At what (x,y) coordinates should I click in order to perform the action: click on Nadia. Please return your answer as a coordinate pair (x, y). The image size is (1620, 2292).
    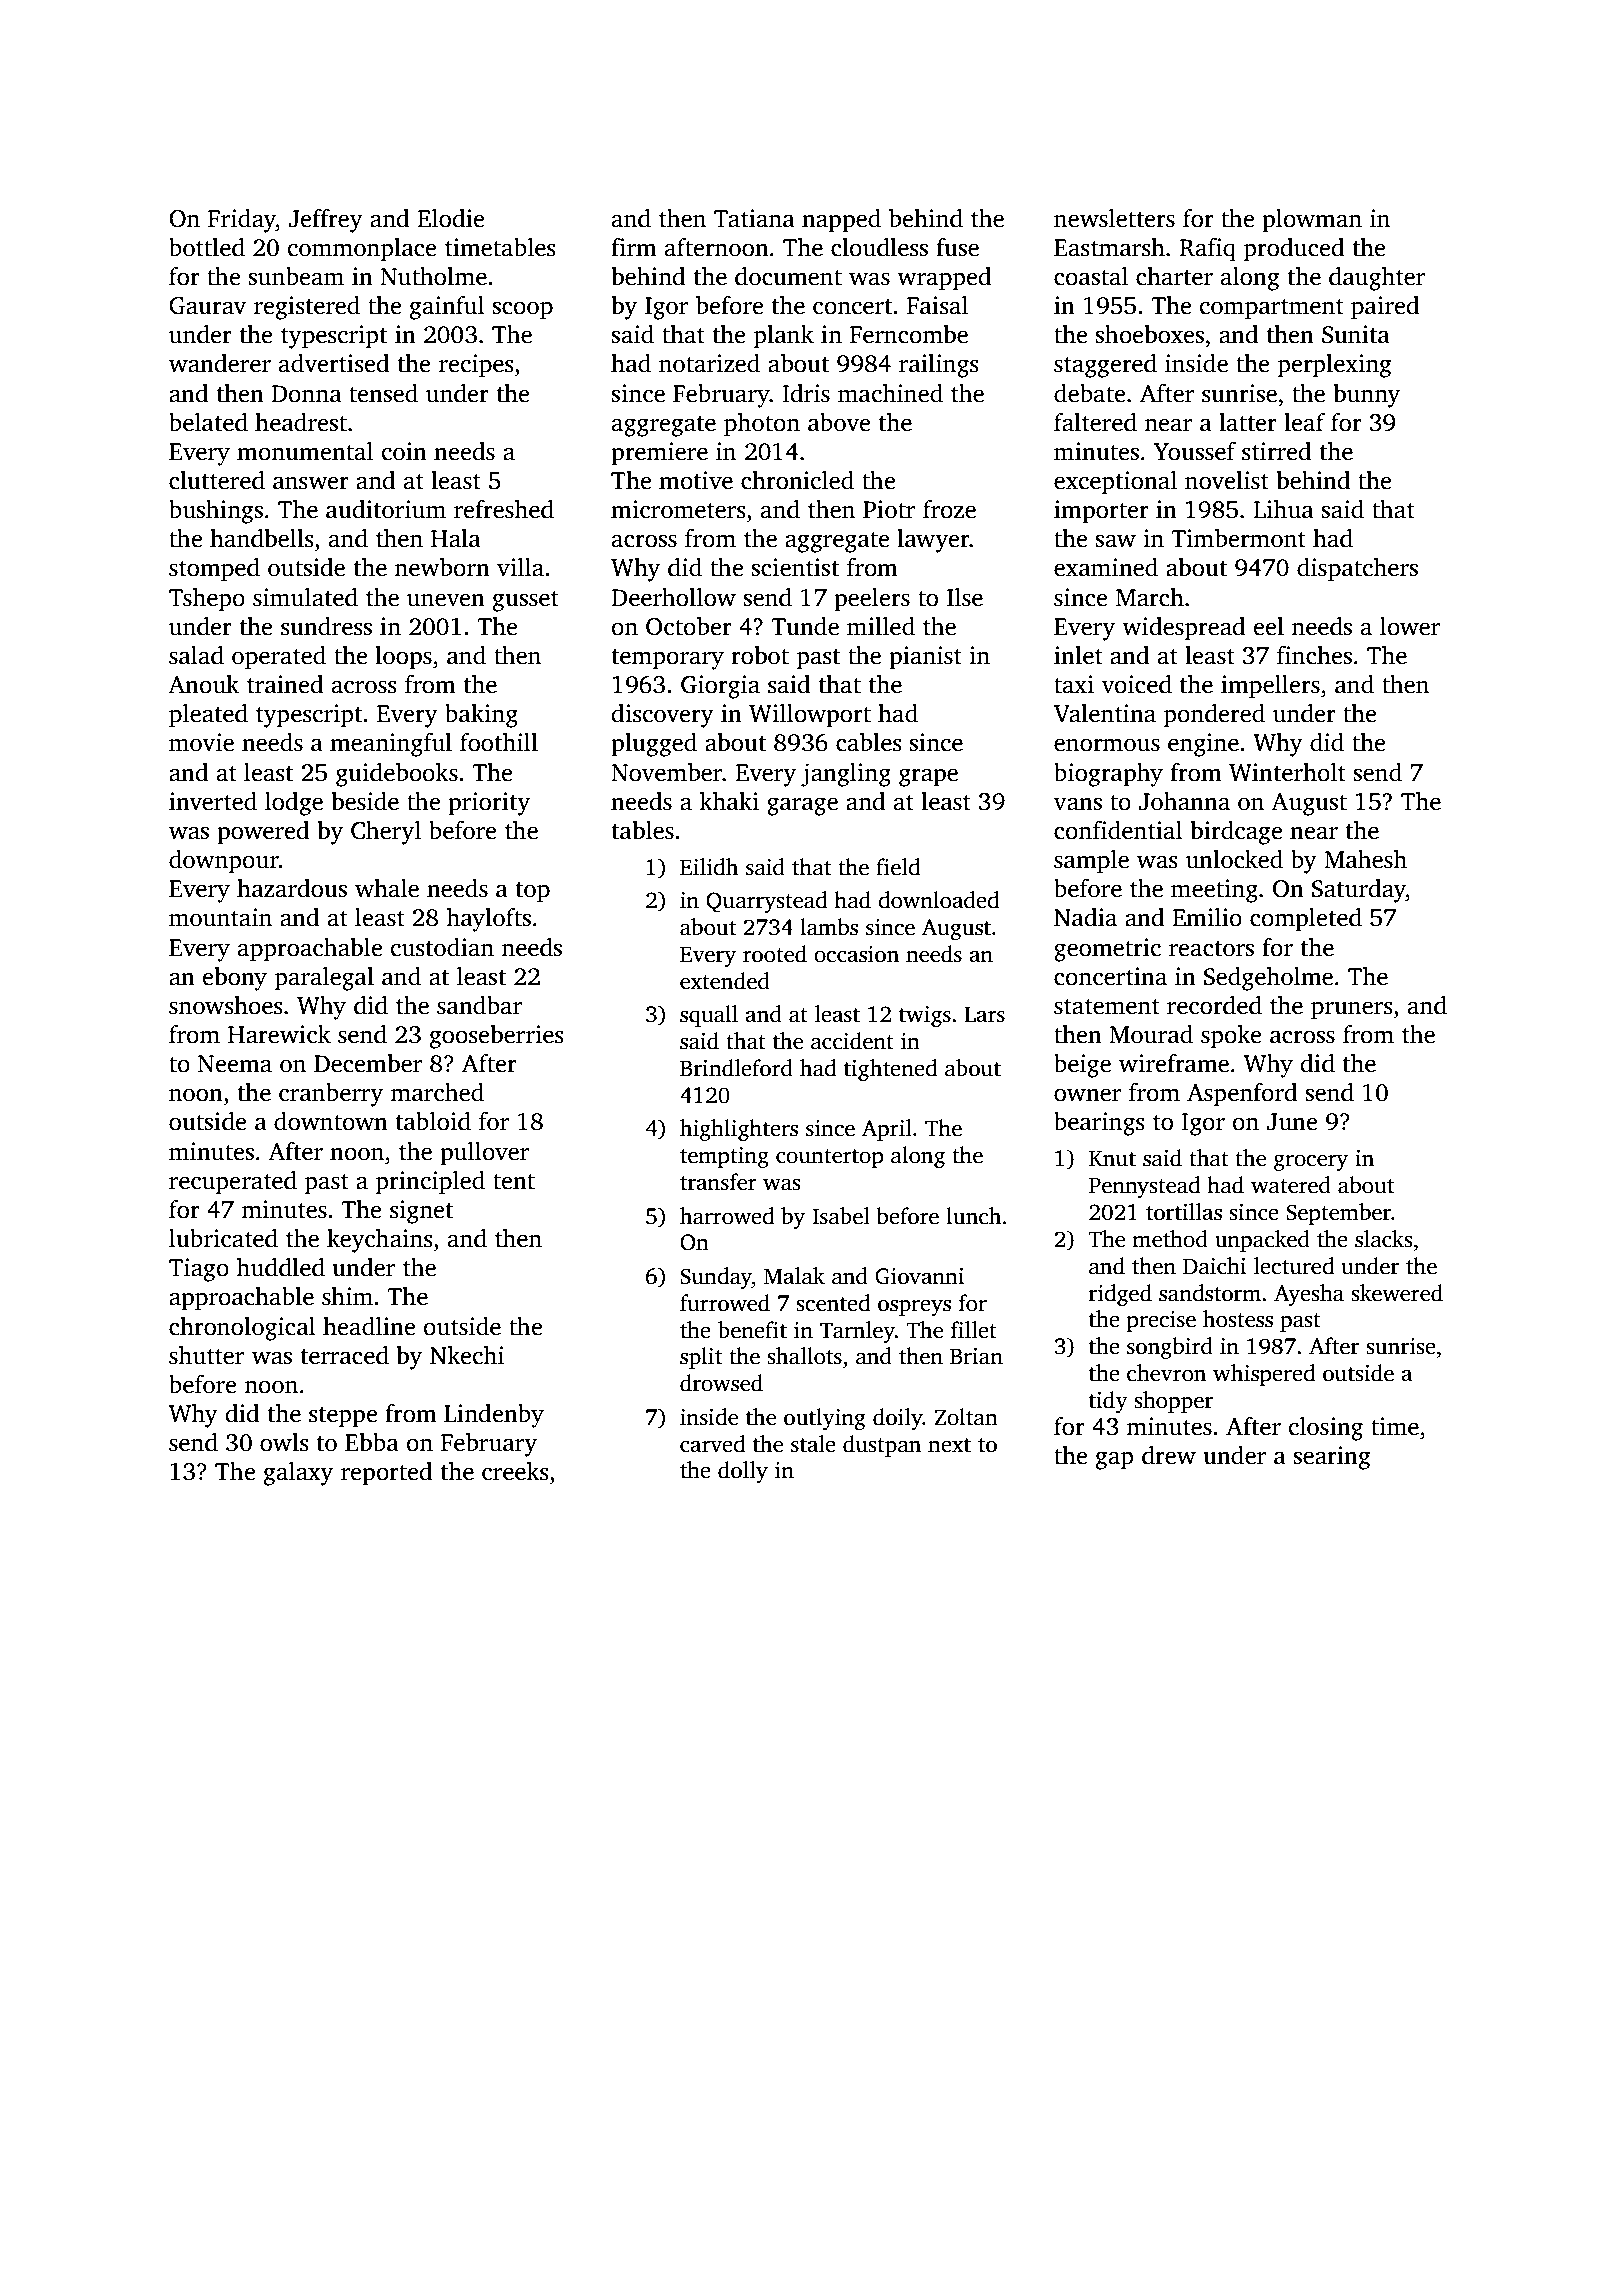
    Looking at the image, I should click on (1085, 917).
